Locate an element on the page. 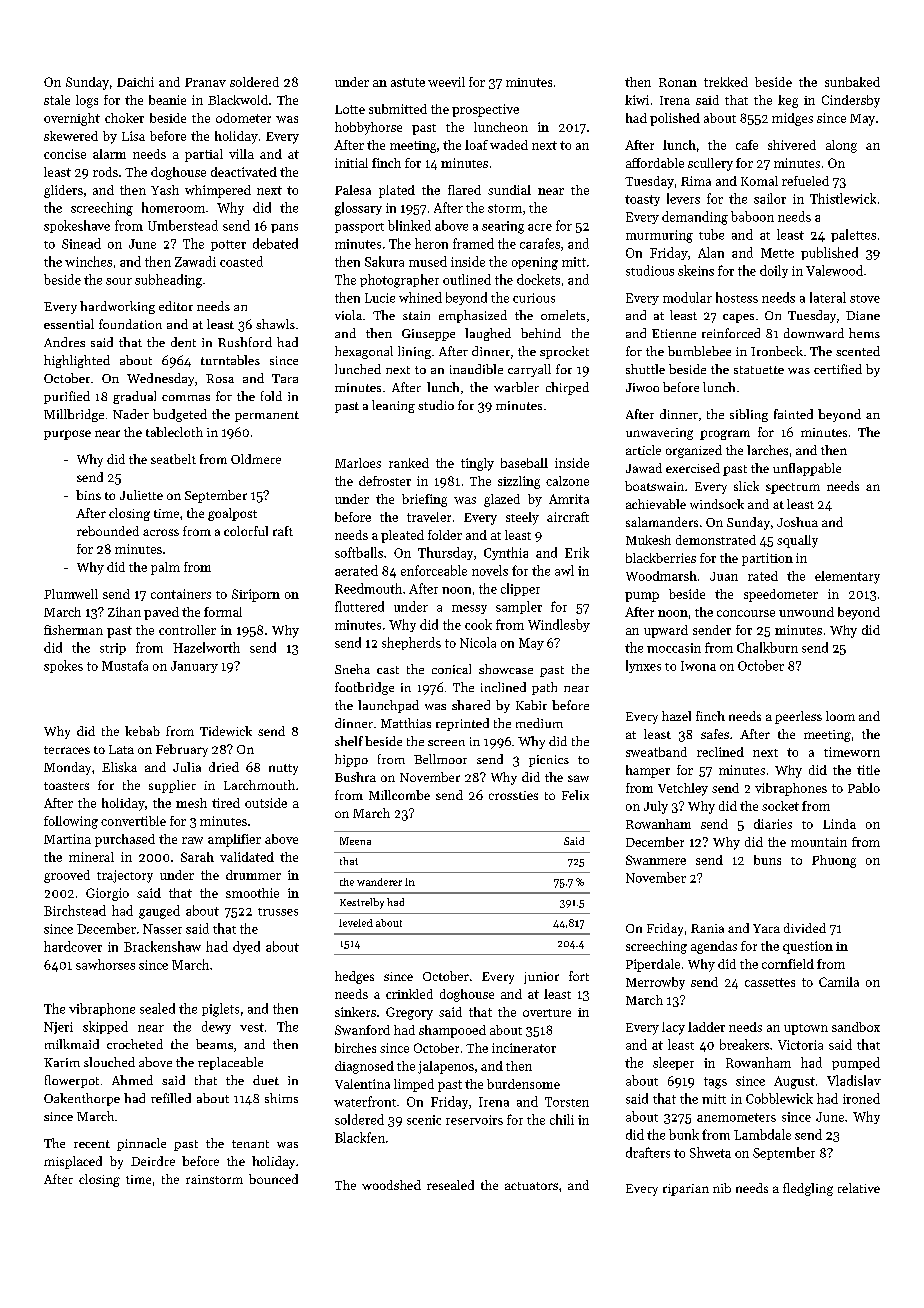  unflappable is located at coordinates (807, 469).
